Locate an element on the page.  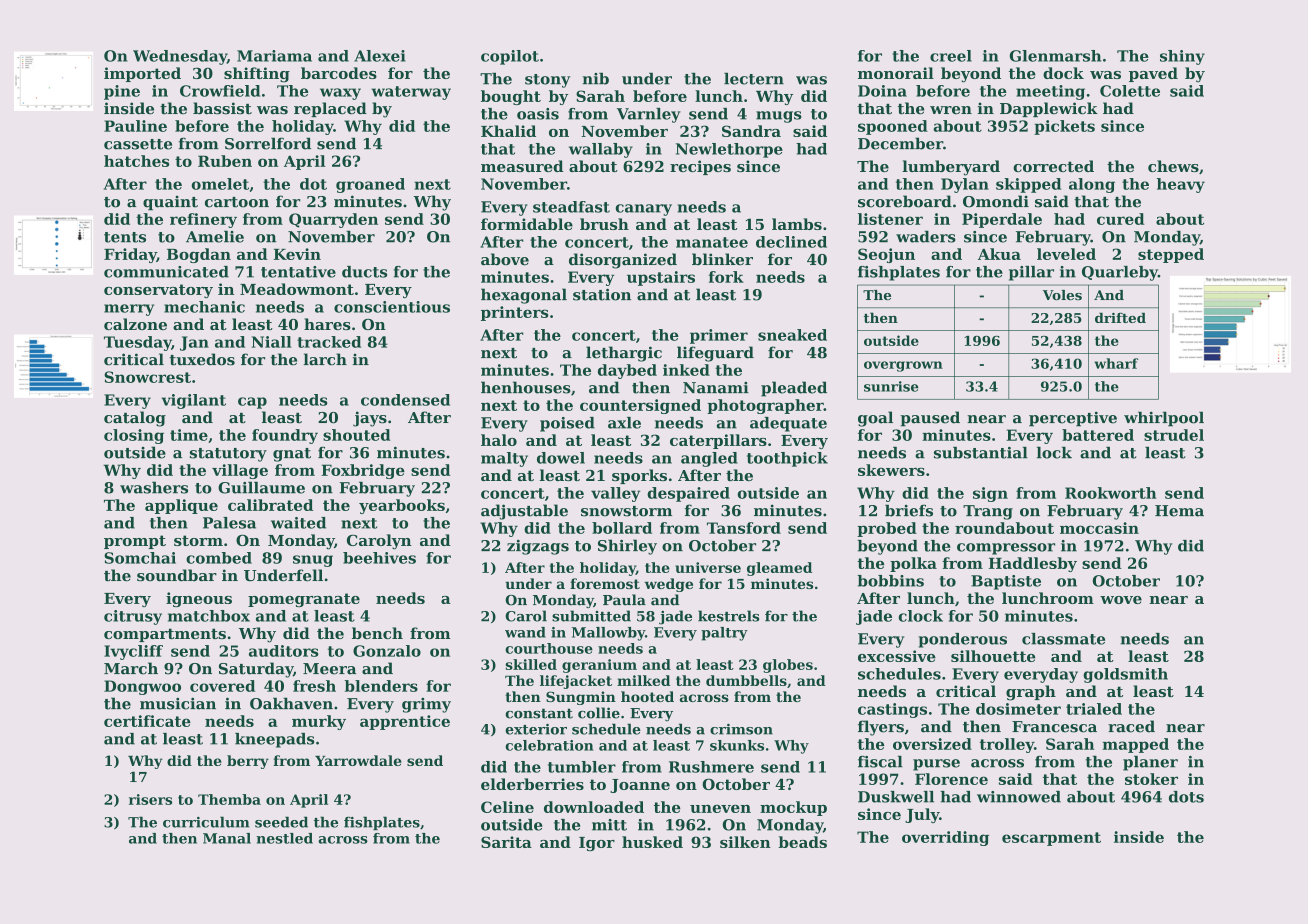
ponderous is located at coordinates (962, 640).
